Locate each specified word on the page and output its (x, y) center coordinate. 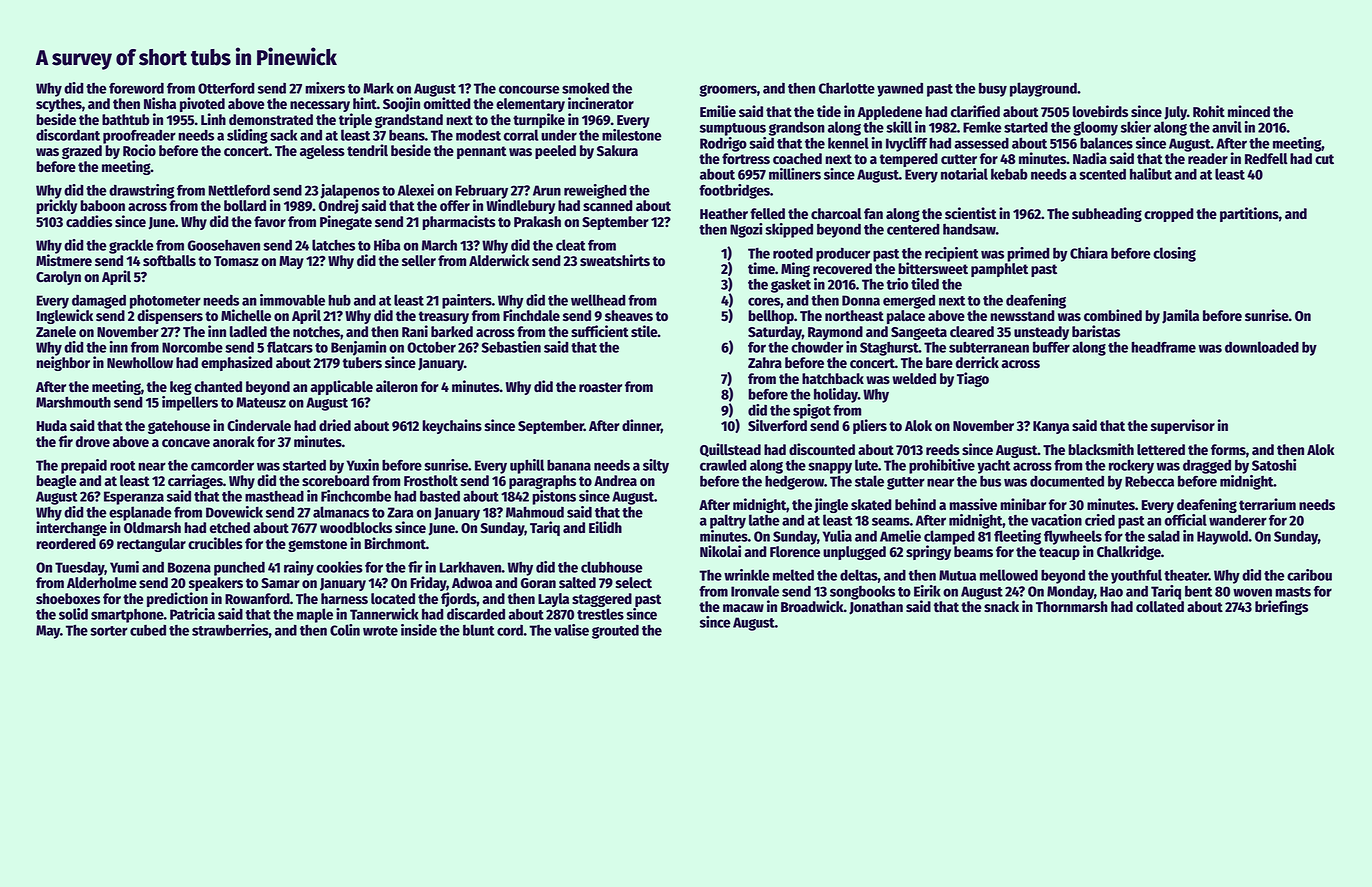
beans (407, 135)
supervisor (1183, 426)
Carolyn (58, 278)
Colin (345, 630)
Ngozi (746, 230)
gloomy (1095, 128)
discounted (822, 449)
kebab (1009, 174)
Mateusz (261, 402)
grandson (797, 129)
